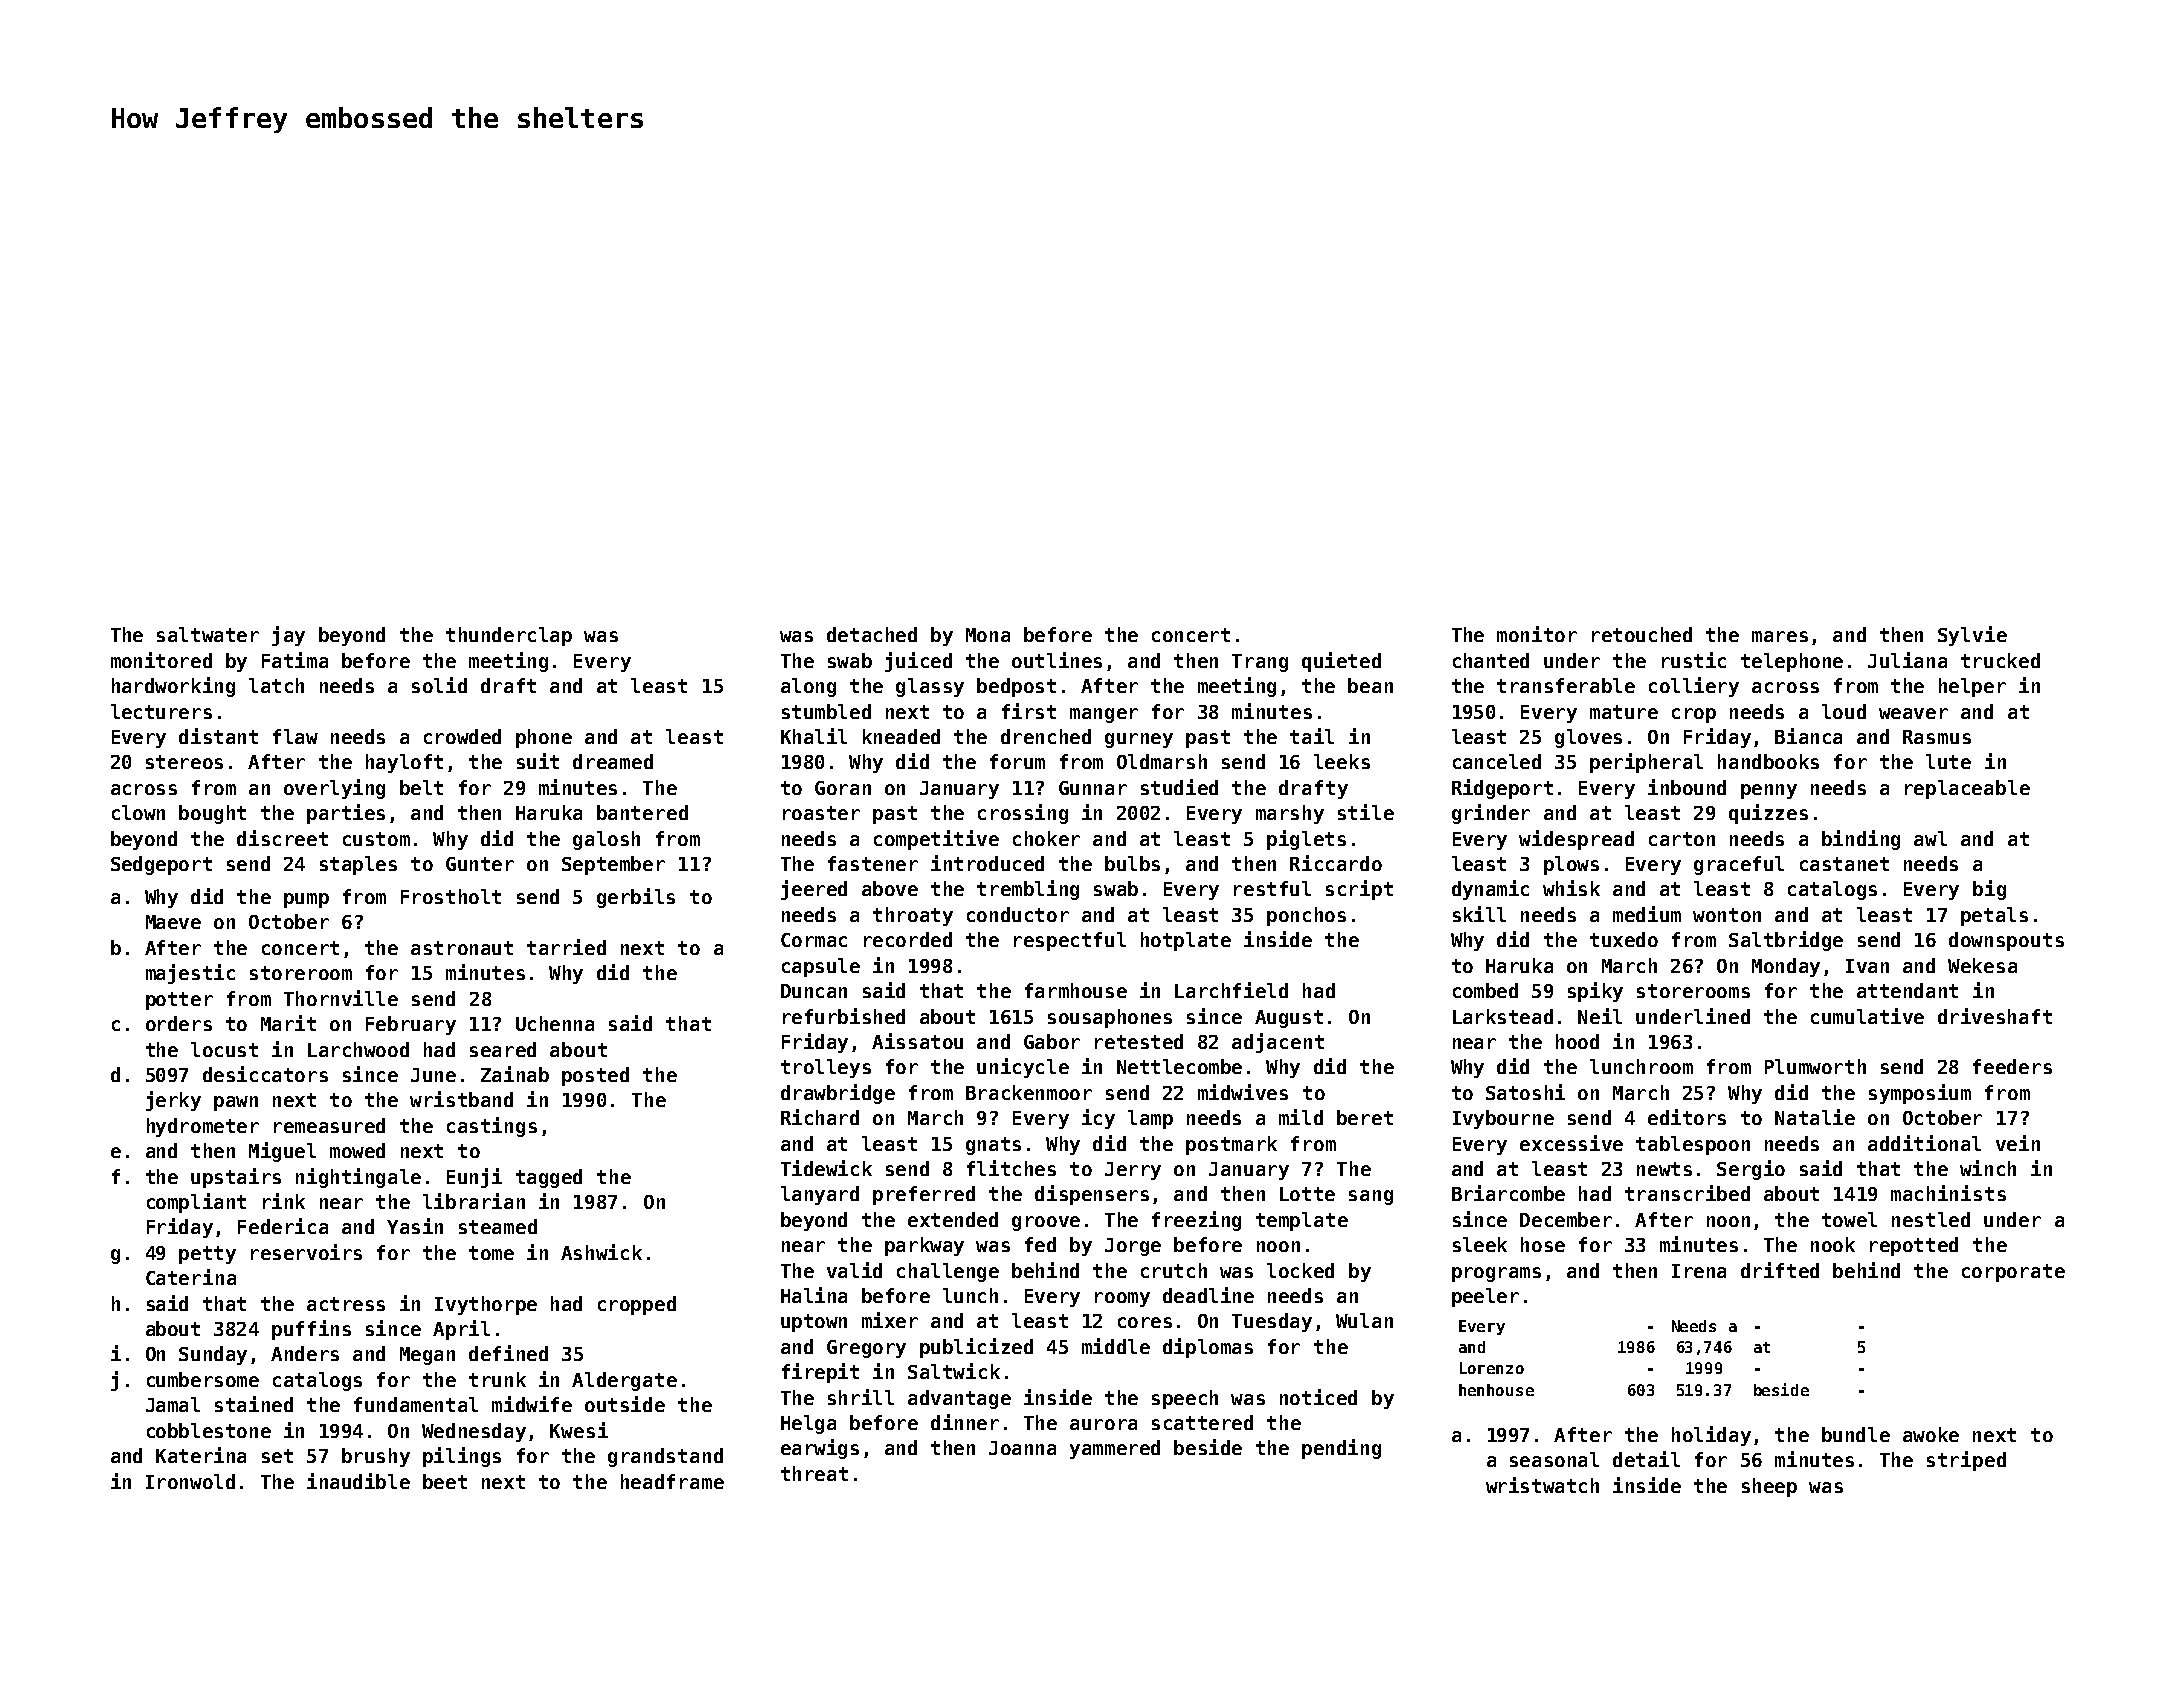 The image size is (2178, 1683). I want to click on rustic, so click(1694, 660).
